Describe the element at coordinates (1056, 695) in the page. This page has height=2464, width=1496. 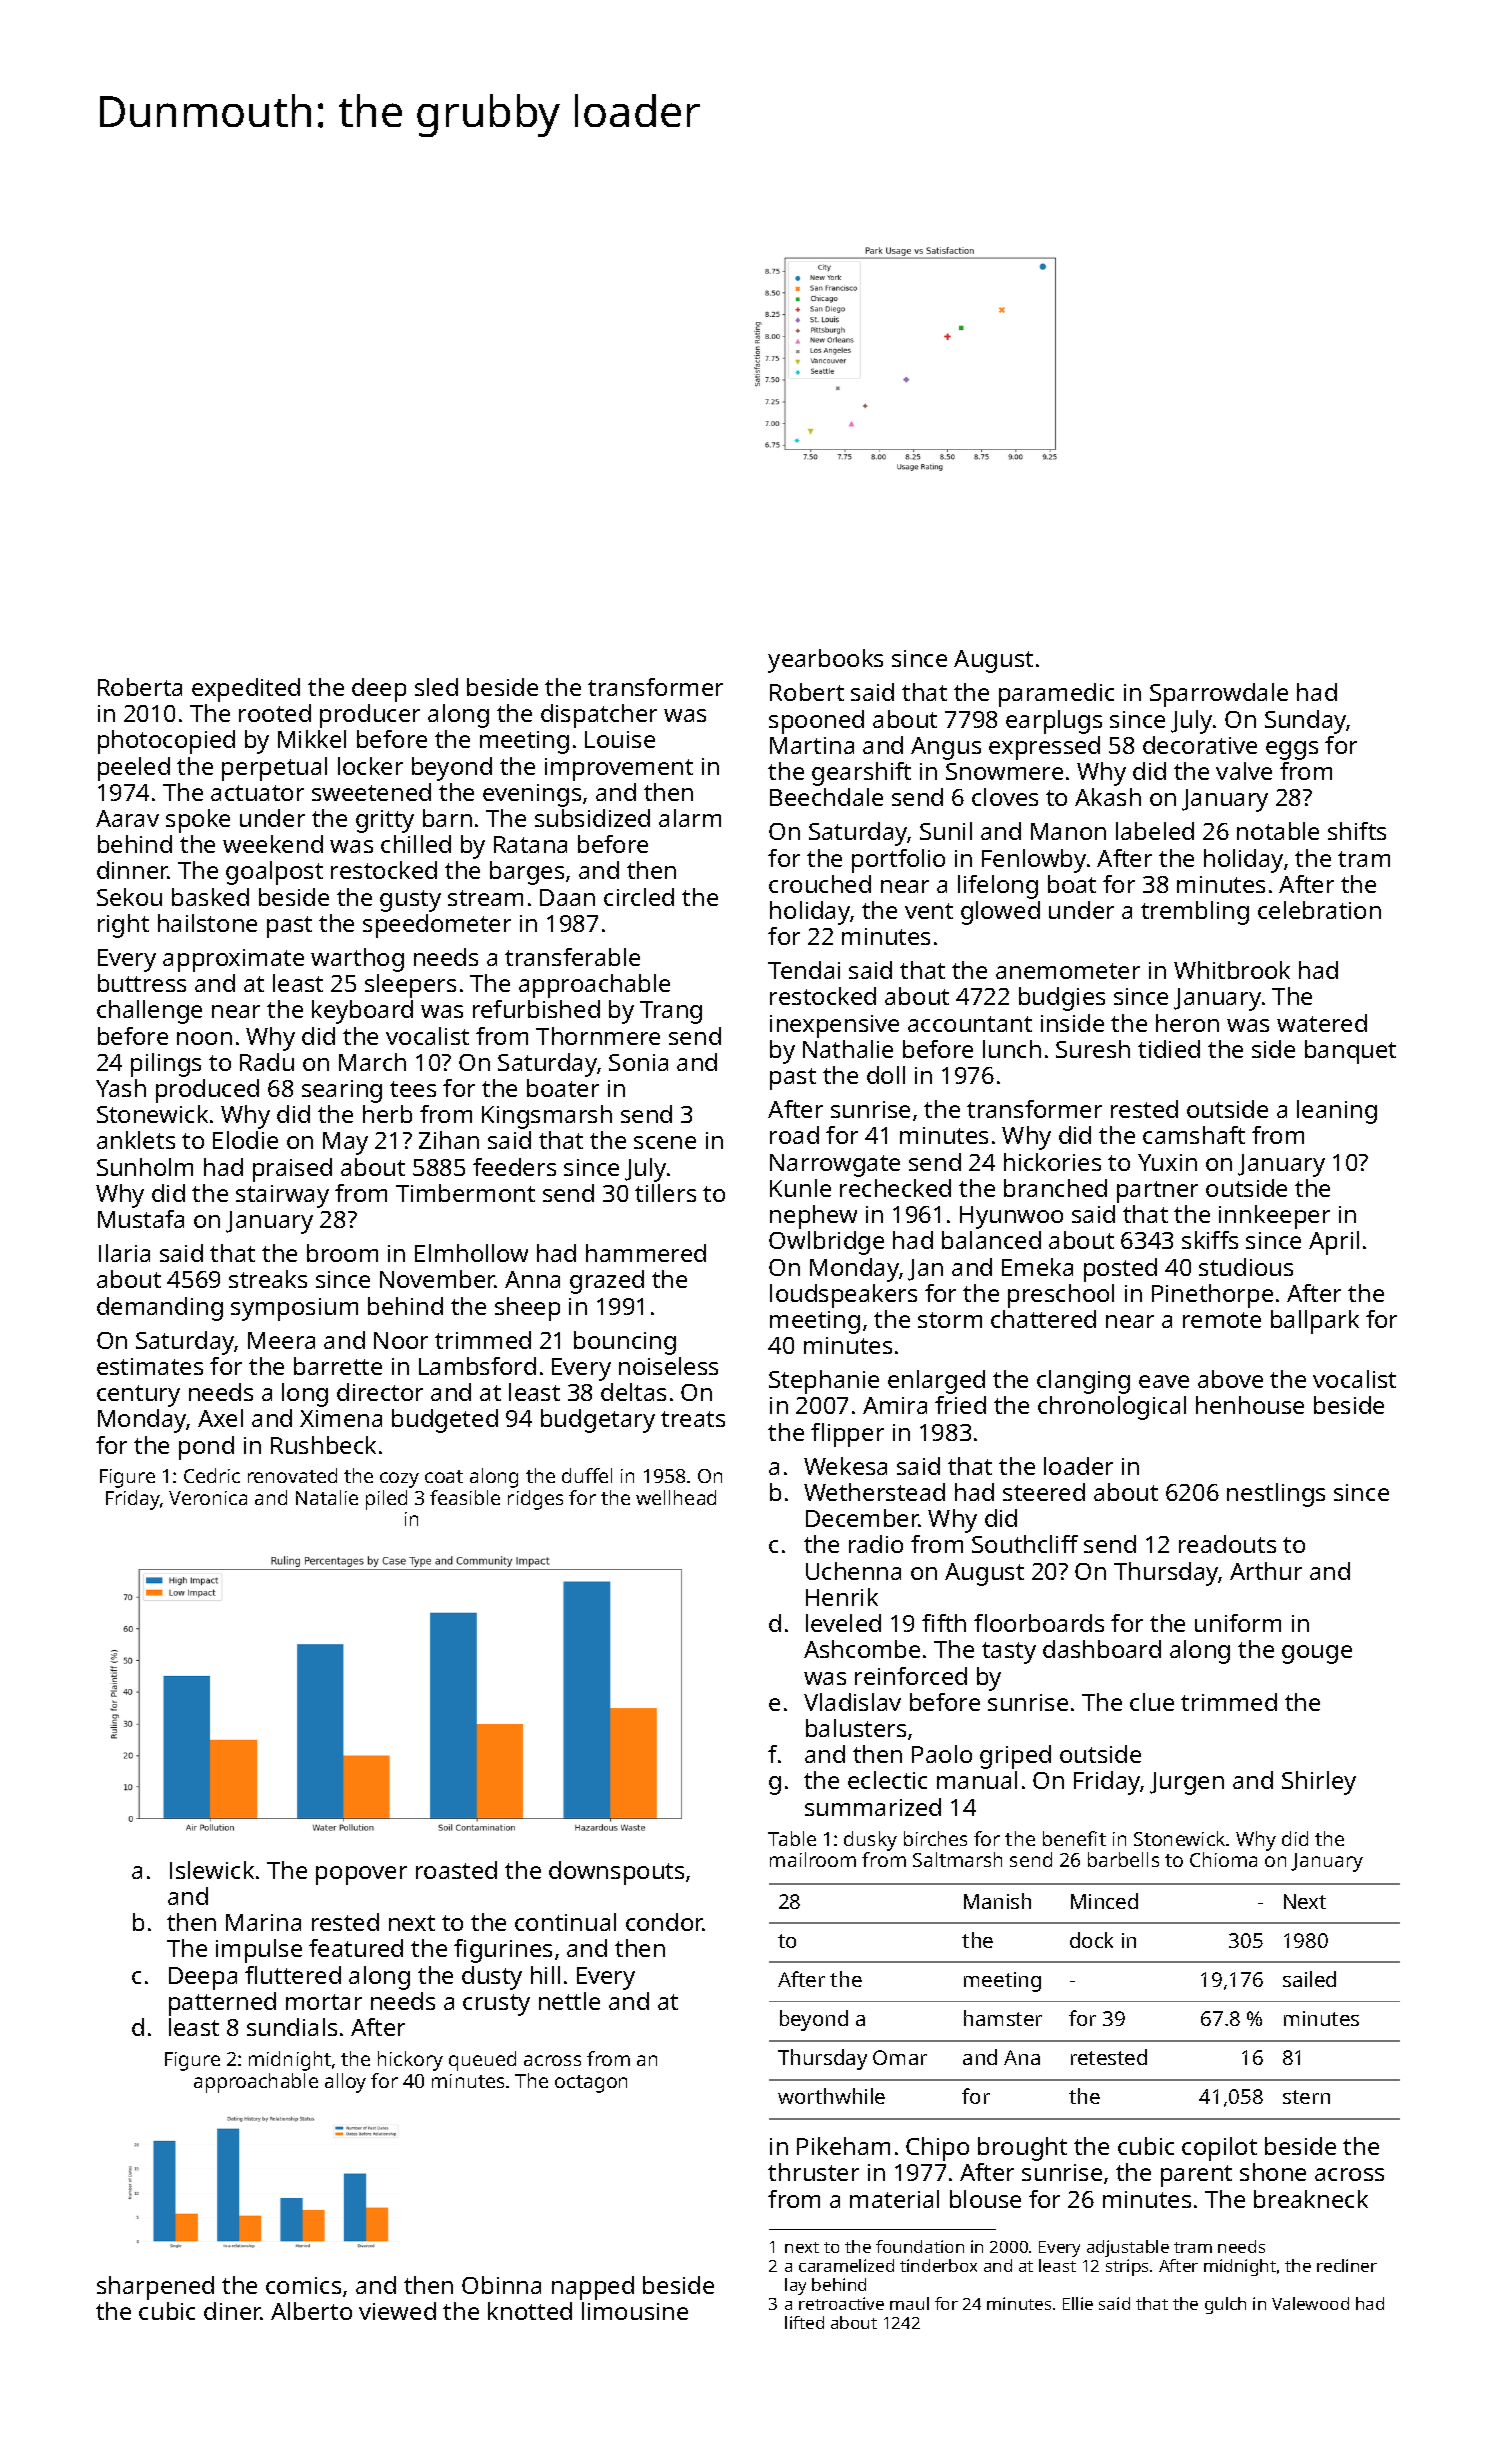
I see `paramedic` at that location.
